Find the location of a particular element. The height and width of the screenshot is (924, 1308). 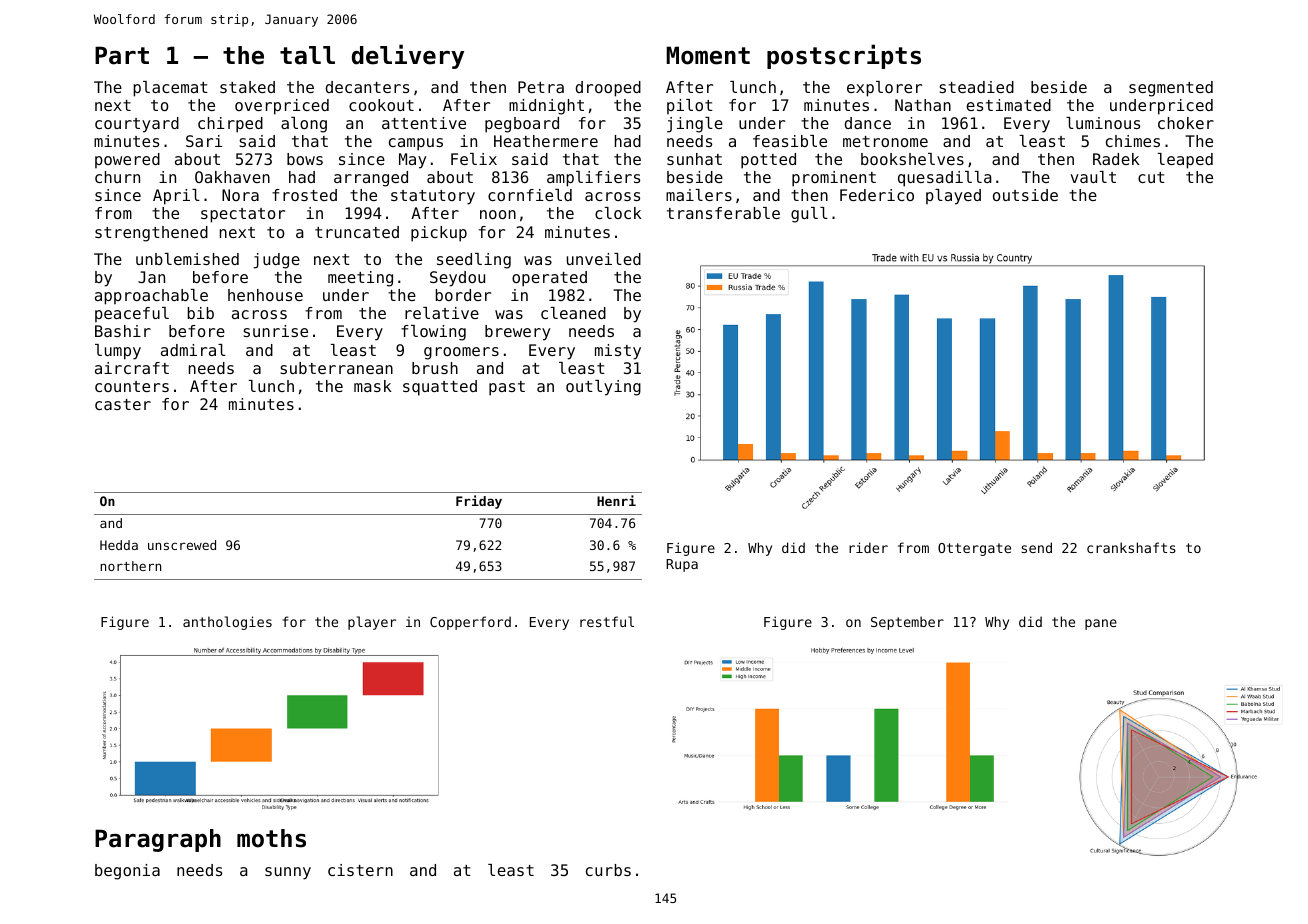

bib is located at coordinates (201, 313).
